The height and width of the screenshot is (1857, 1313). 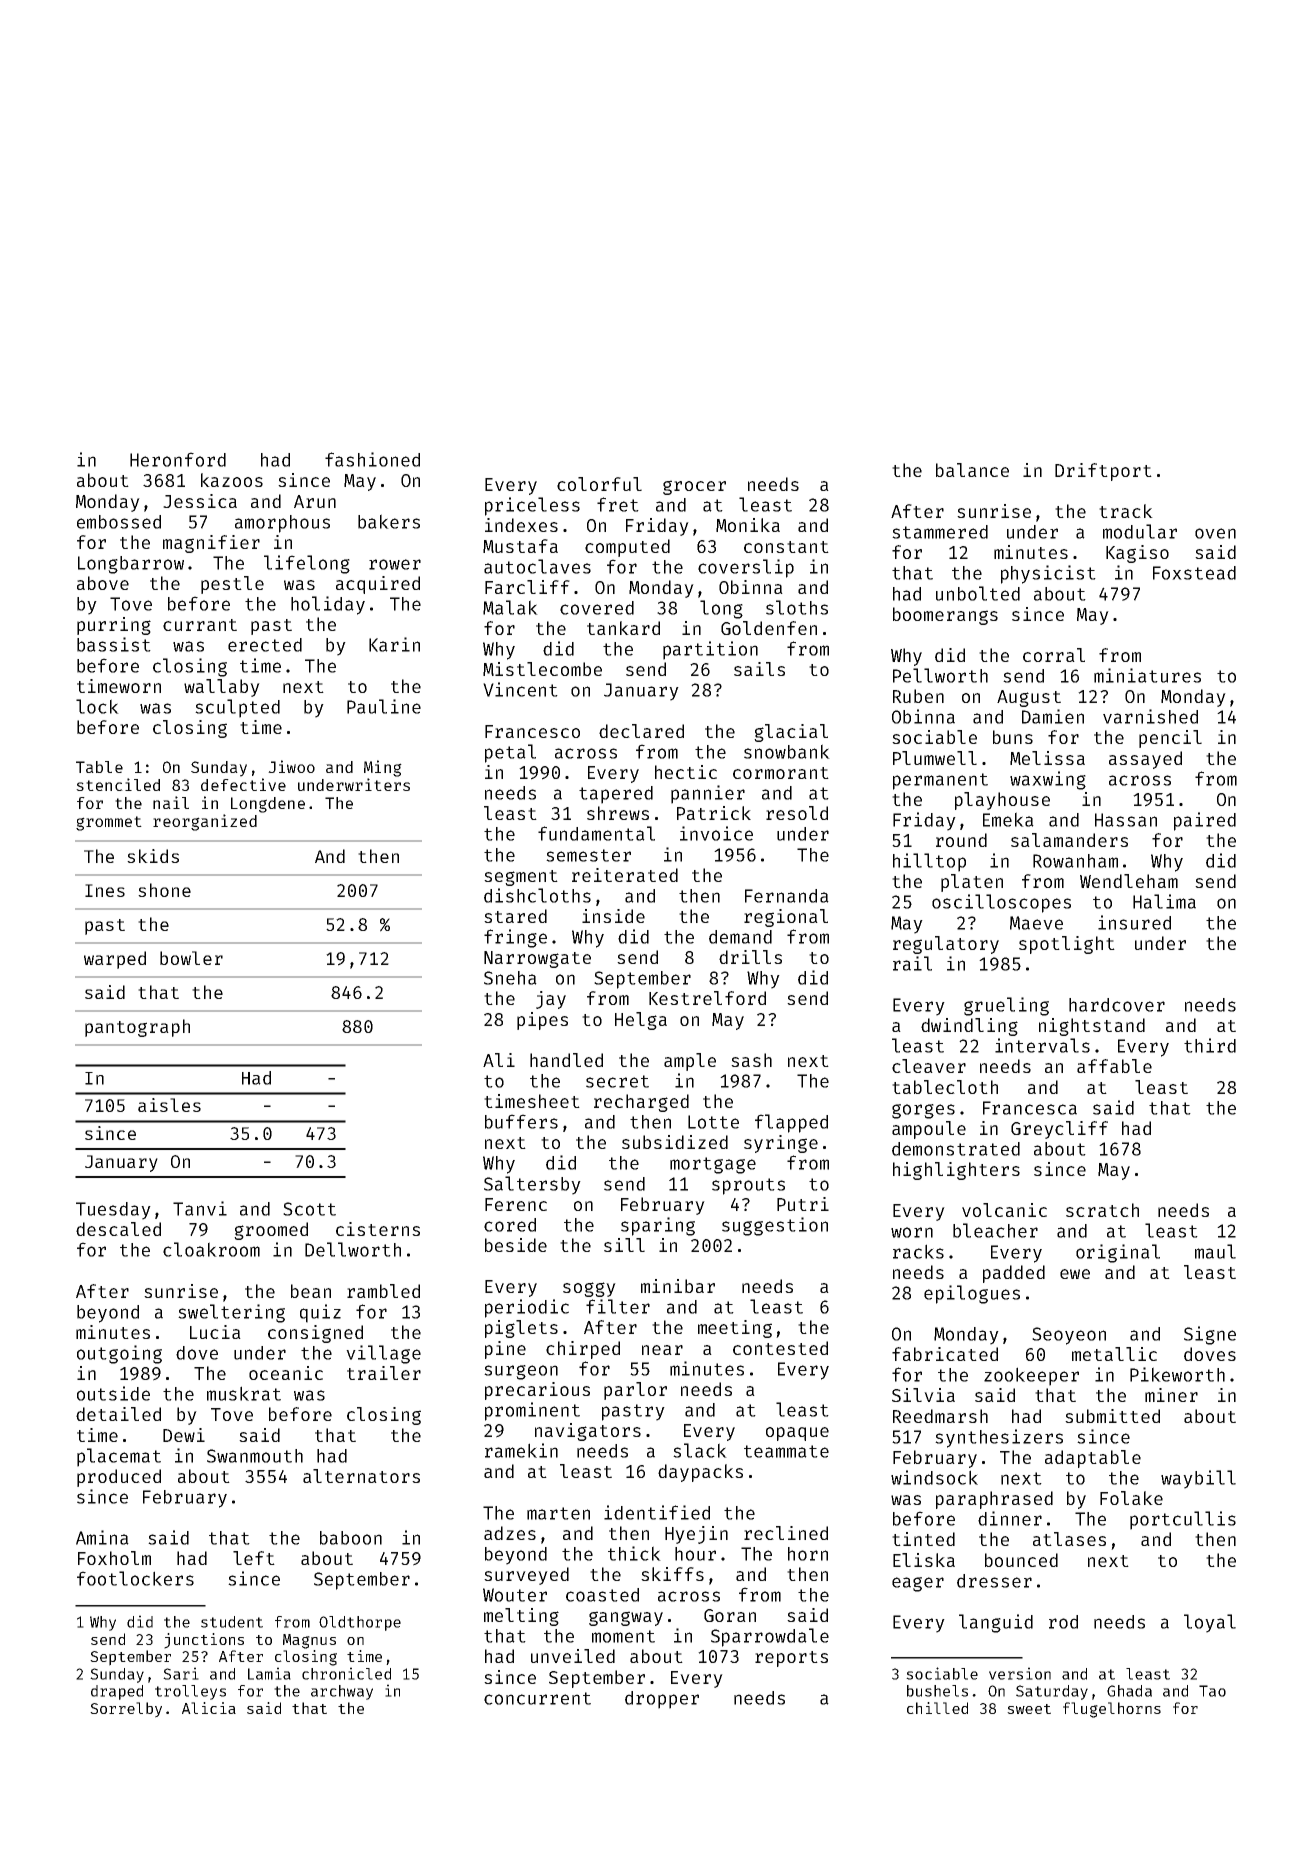 I want to click on draped, so click(x=117, y=1692).
